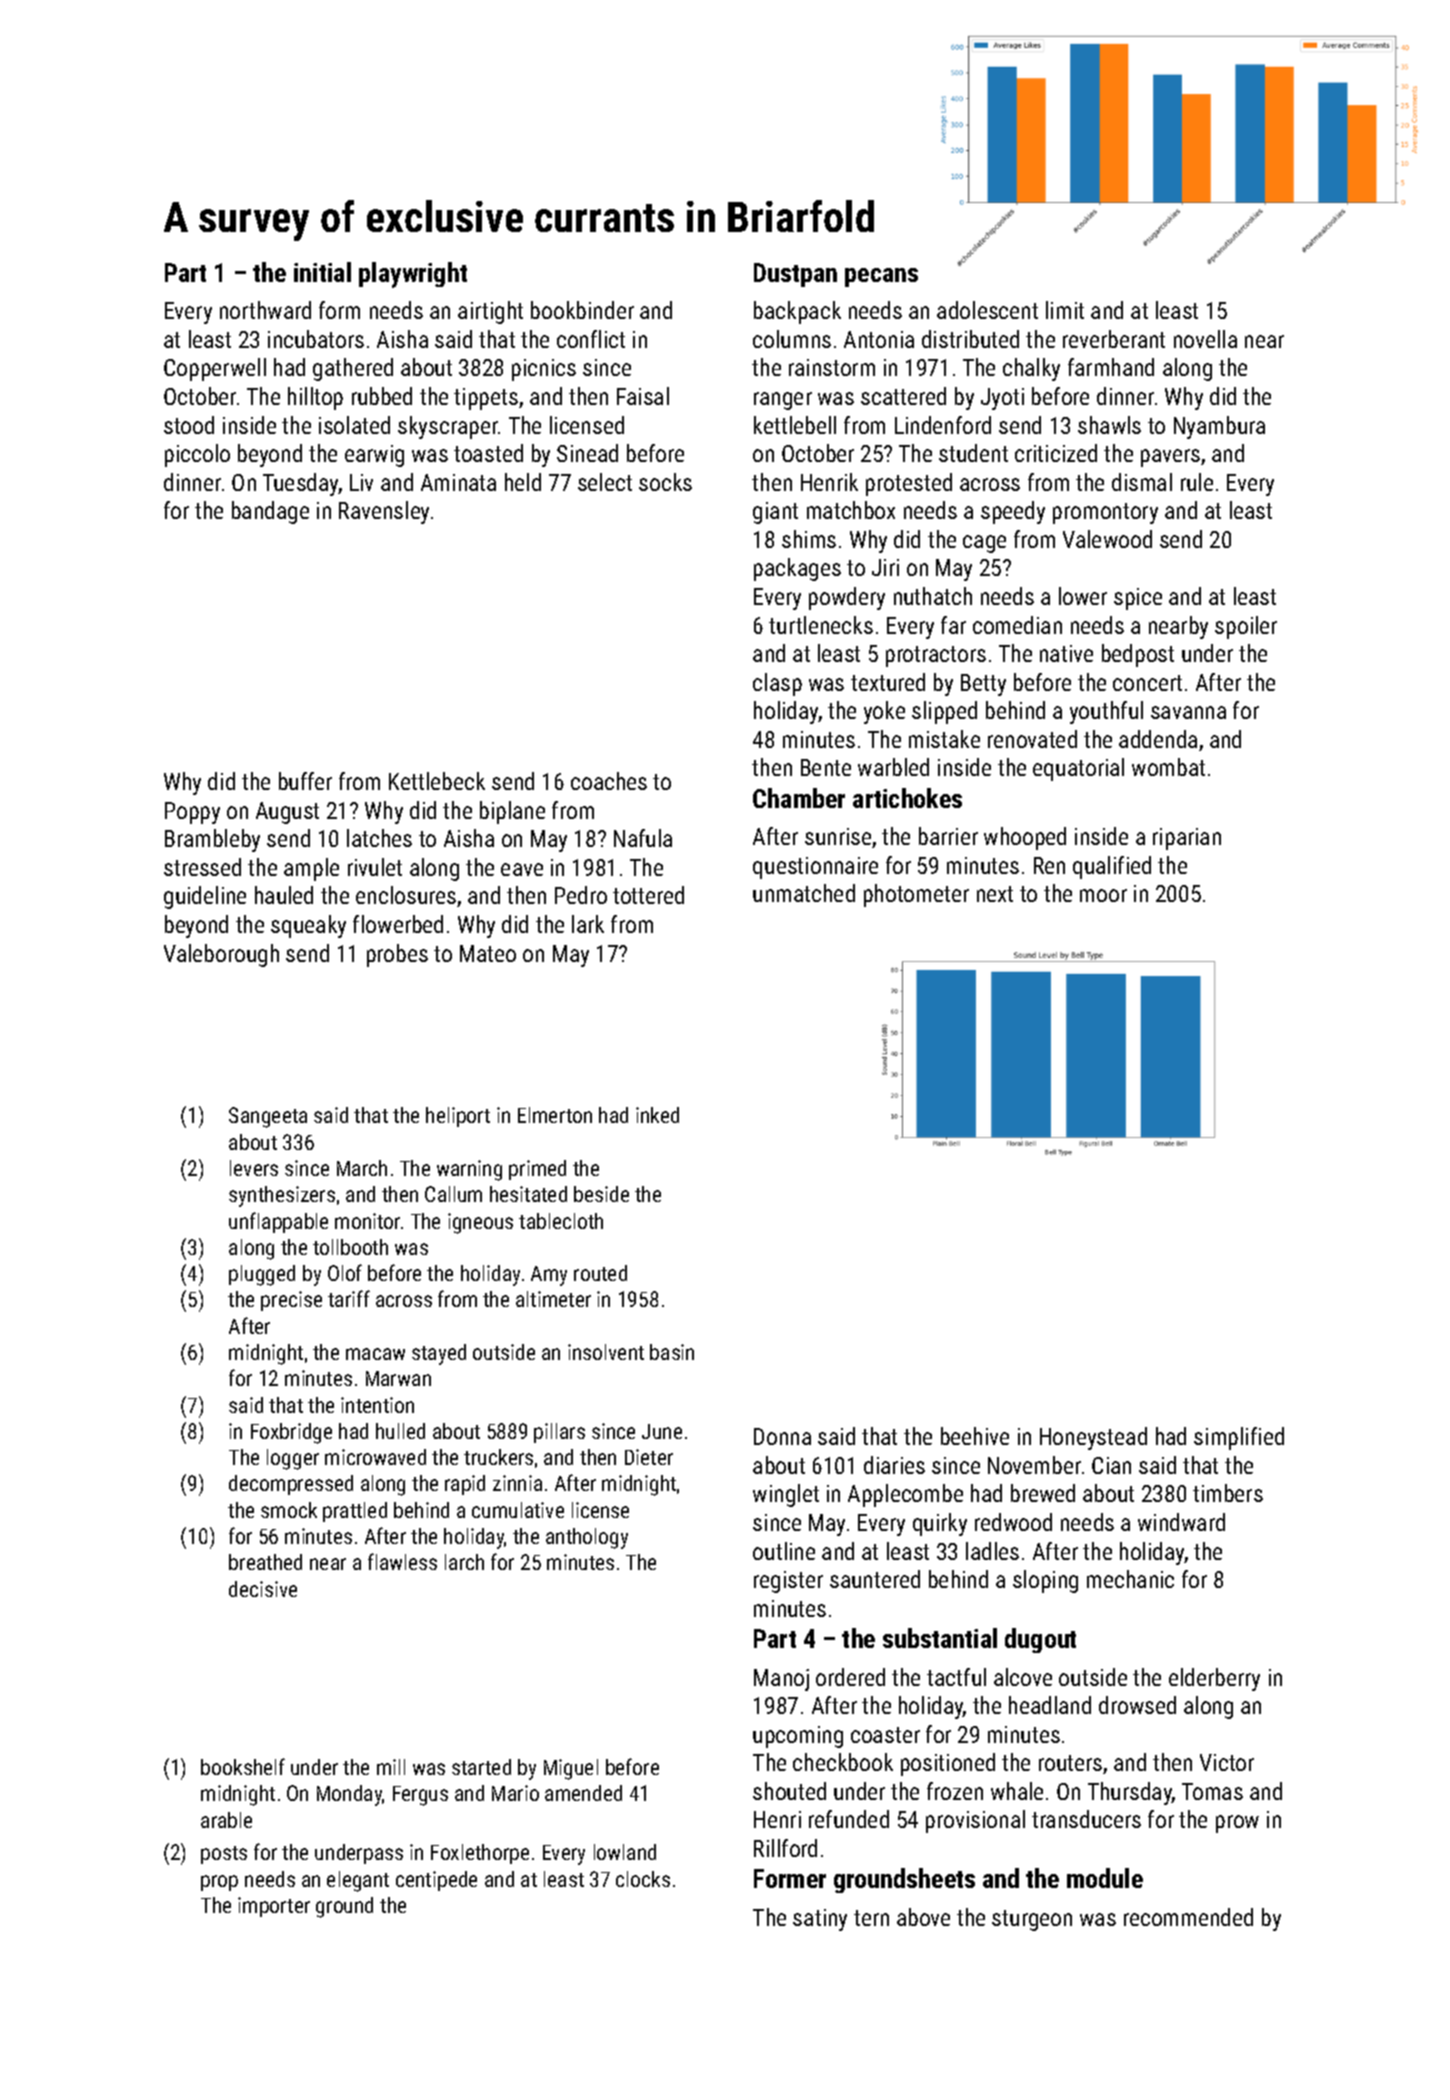  What do you see at coordinates (215, 369) in the document?
I see `Copperwell` at bounding box center [215, 369].
